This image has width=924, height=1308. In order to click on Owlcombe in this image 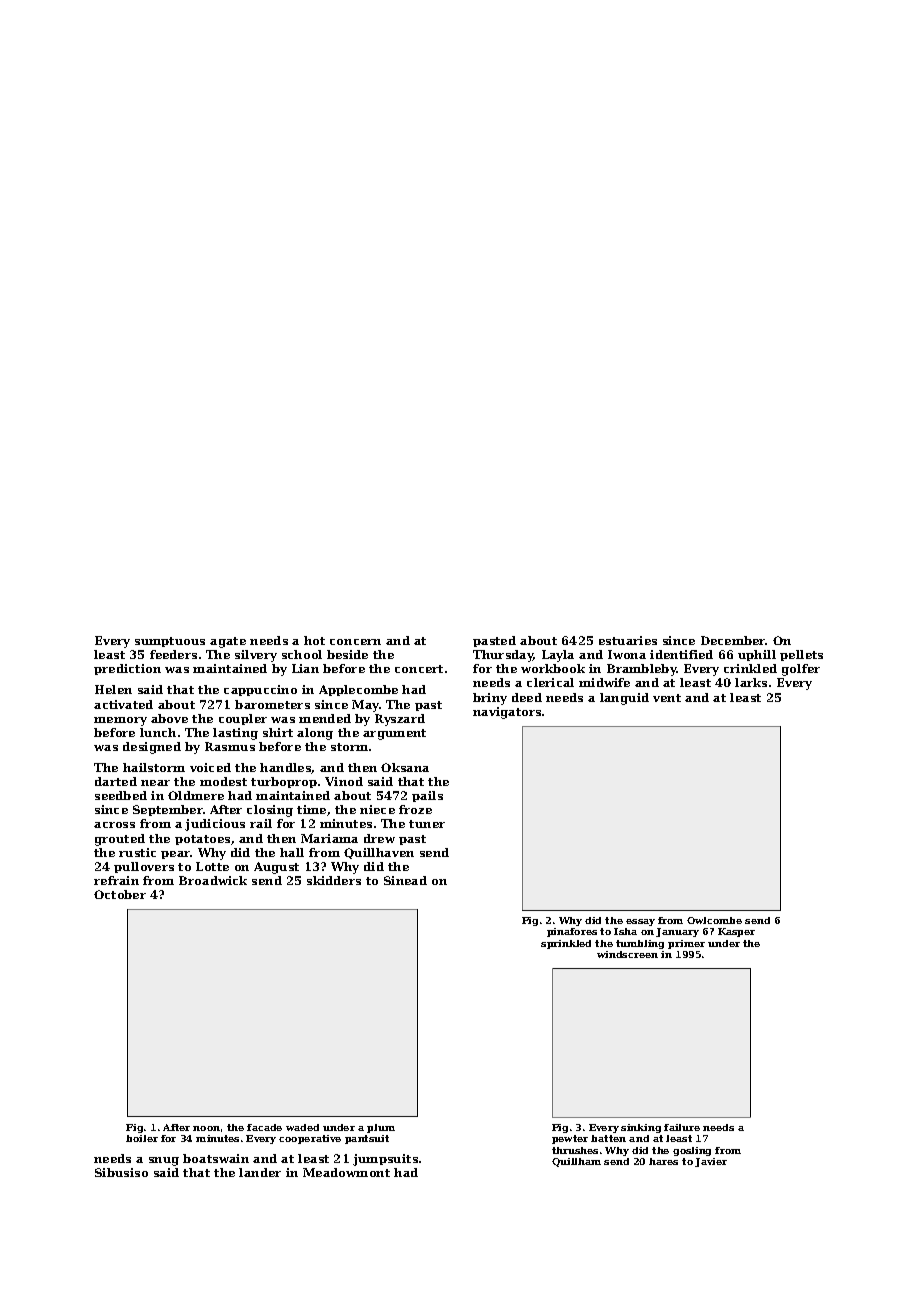, I will do `click(714, 920)`.
